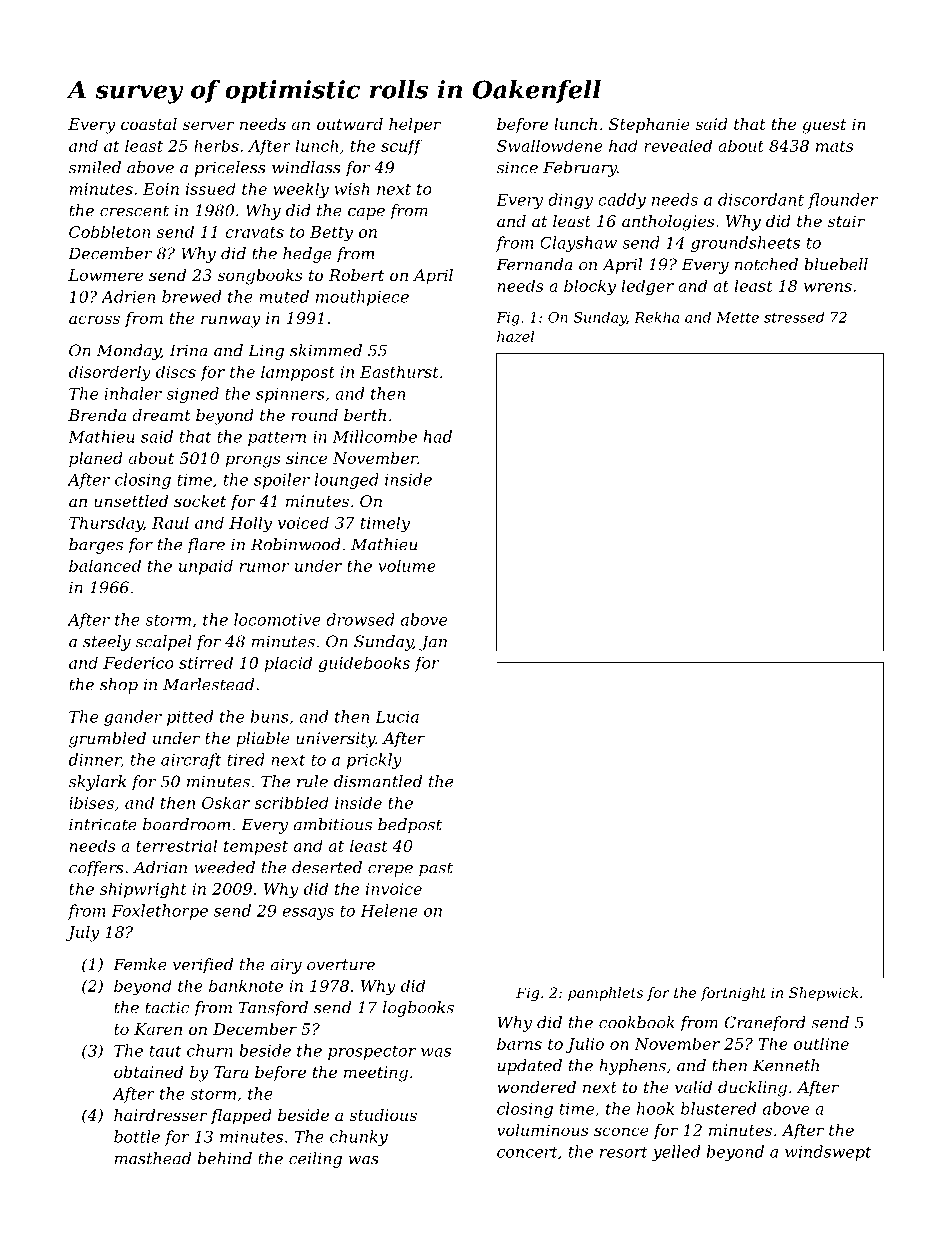 The width and height of the screenshot is (952, 1233). I want to click on discordant, so click(761, 199).
